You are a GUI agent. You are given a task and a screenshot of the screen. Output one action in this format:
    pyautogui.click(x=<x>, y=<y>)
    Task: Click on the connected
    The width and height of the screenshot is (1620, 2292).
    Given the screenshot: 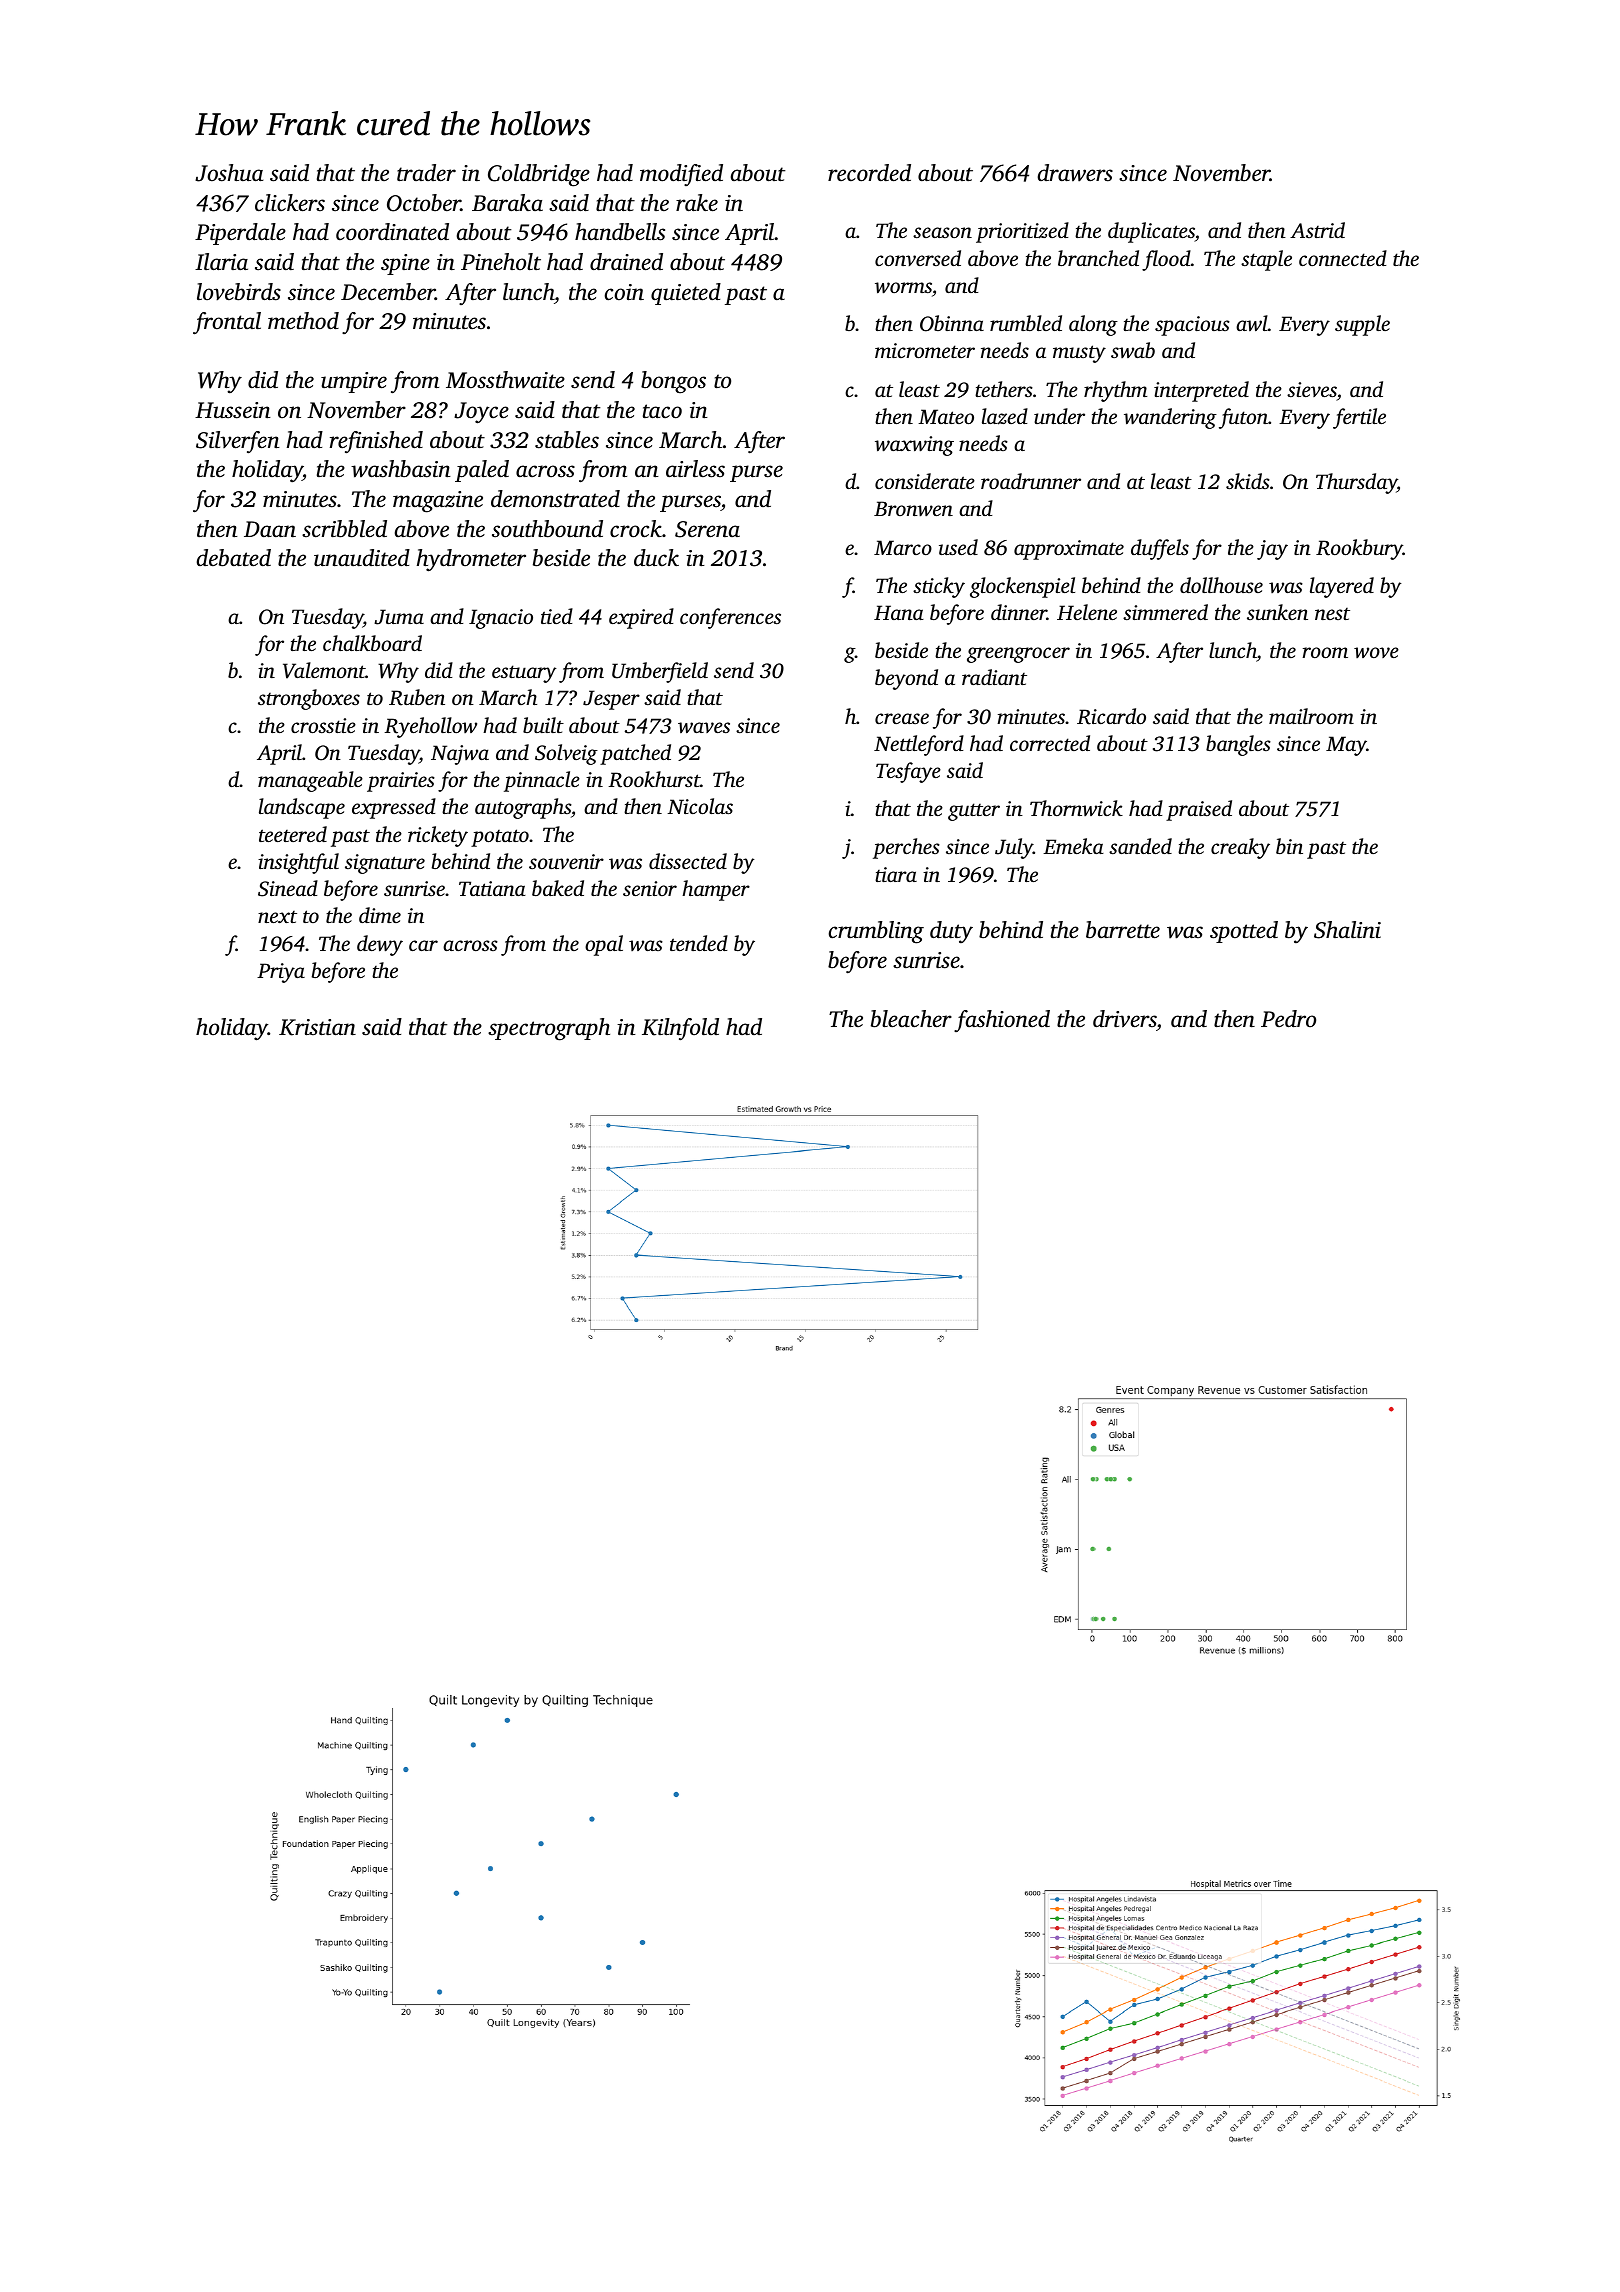 What is the action you would take?
    pyautogui.click(x=1343, y=258)
